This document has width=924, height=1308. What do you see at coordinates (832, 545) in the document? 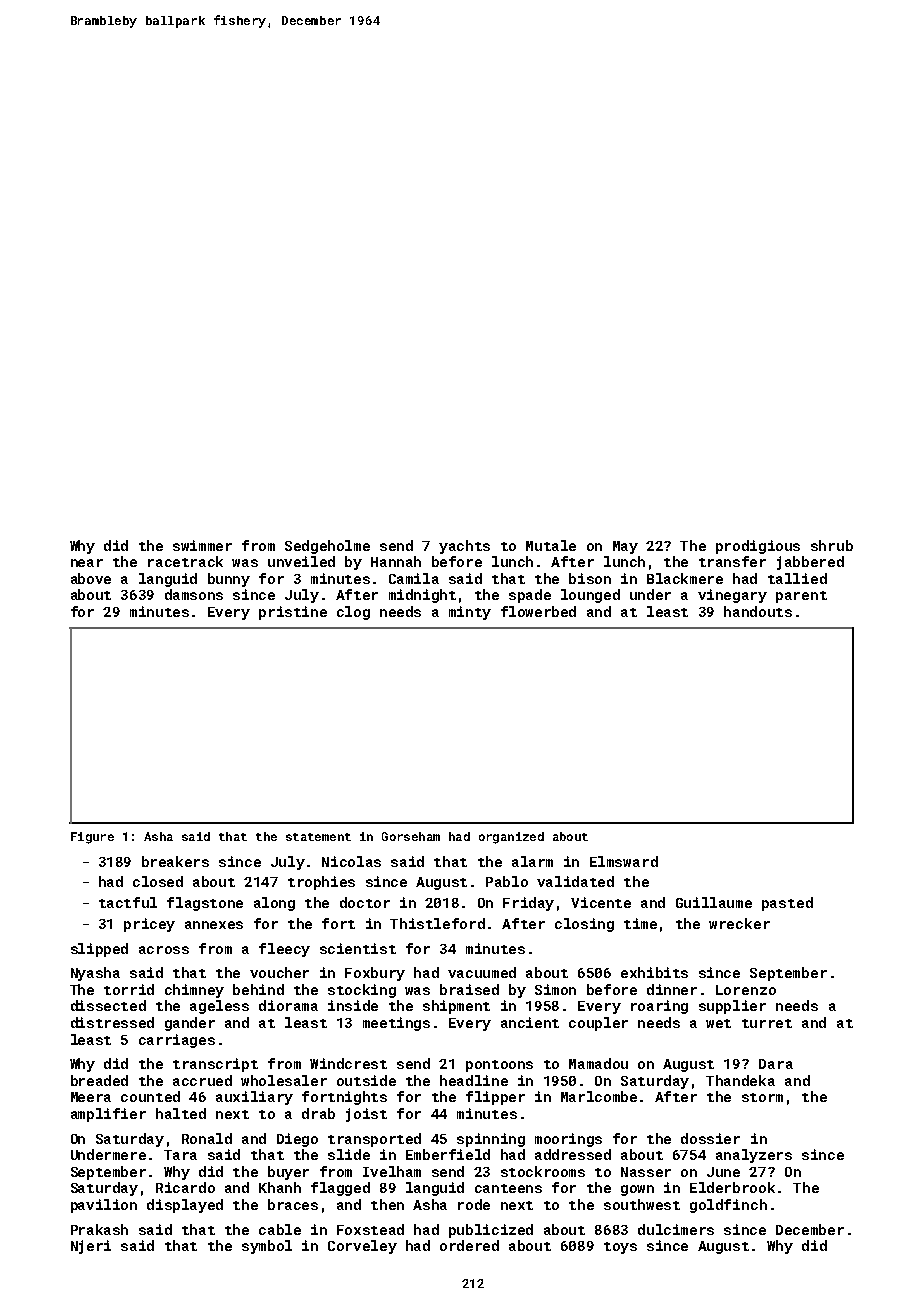
I see `shrub` at bounding box center [832, 545].
